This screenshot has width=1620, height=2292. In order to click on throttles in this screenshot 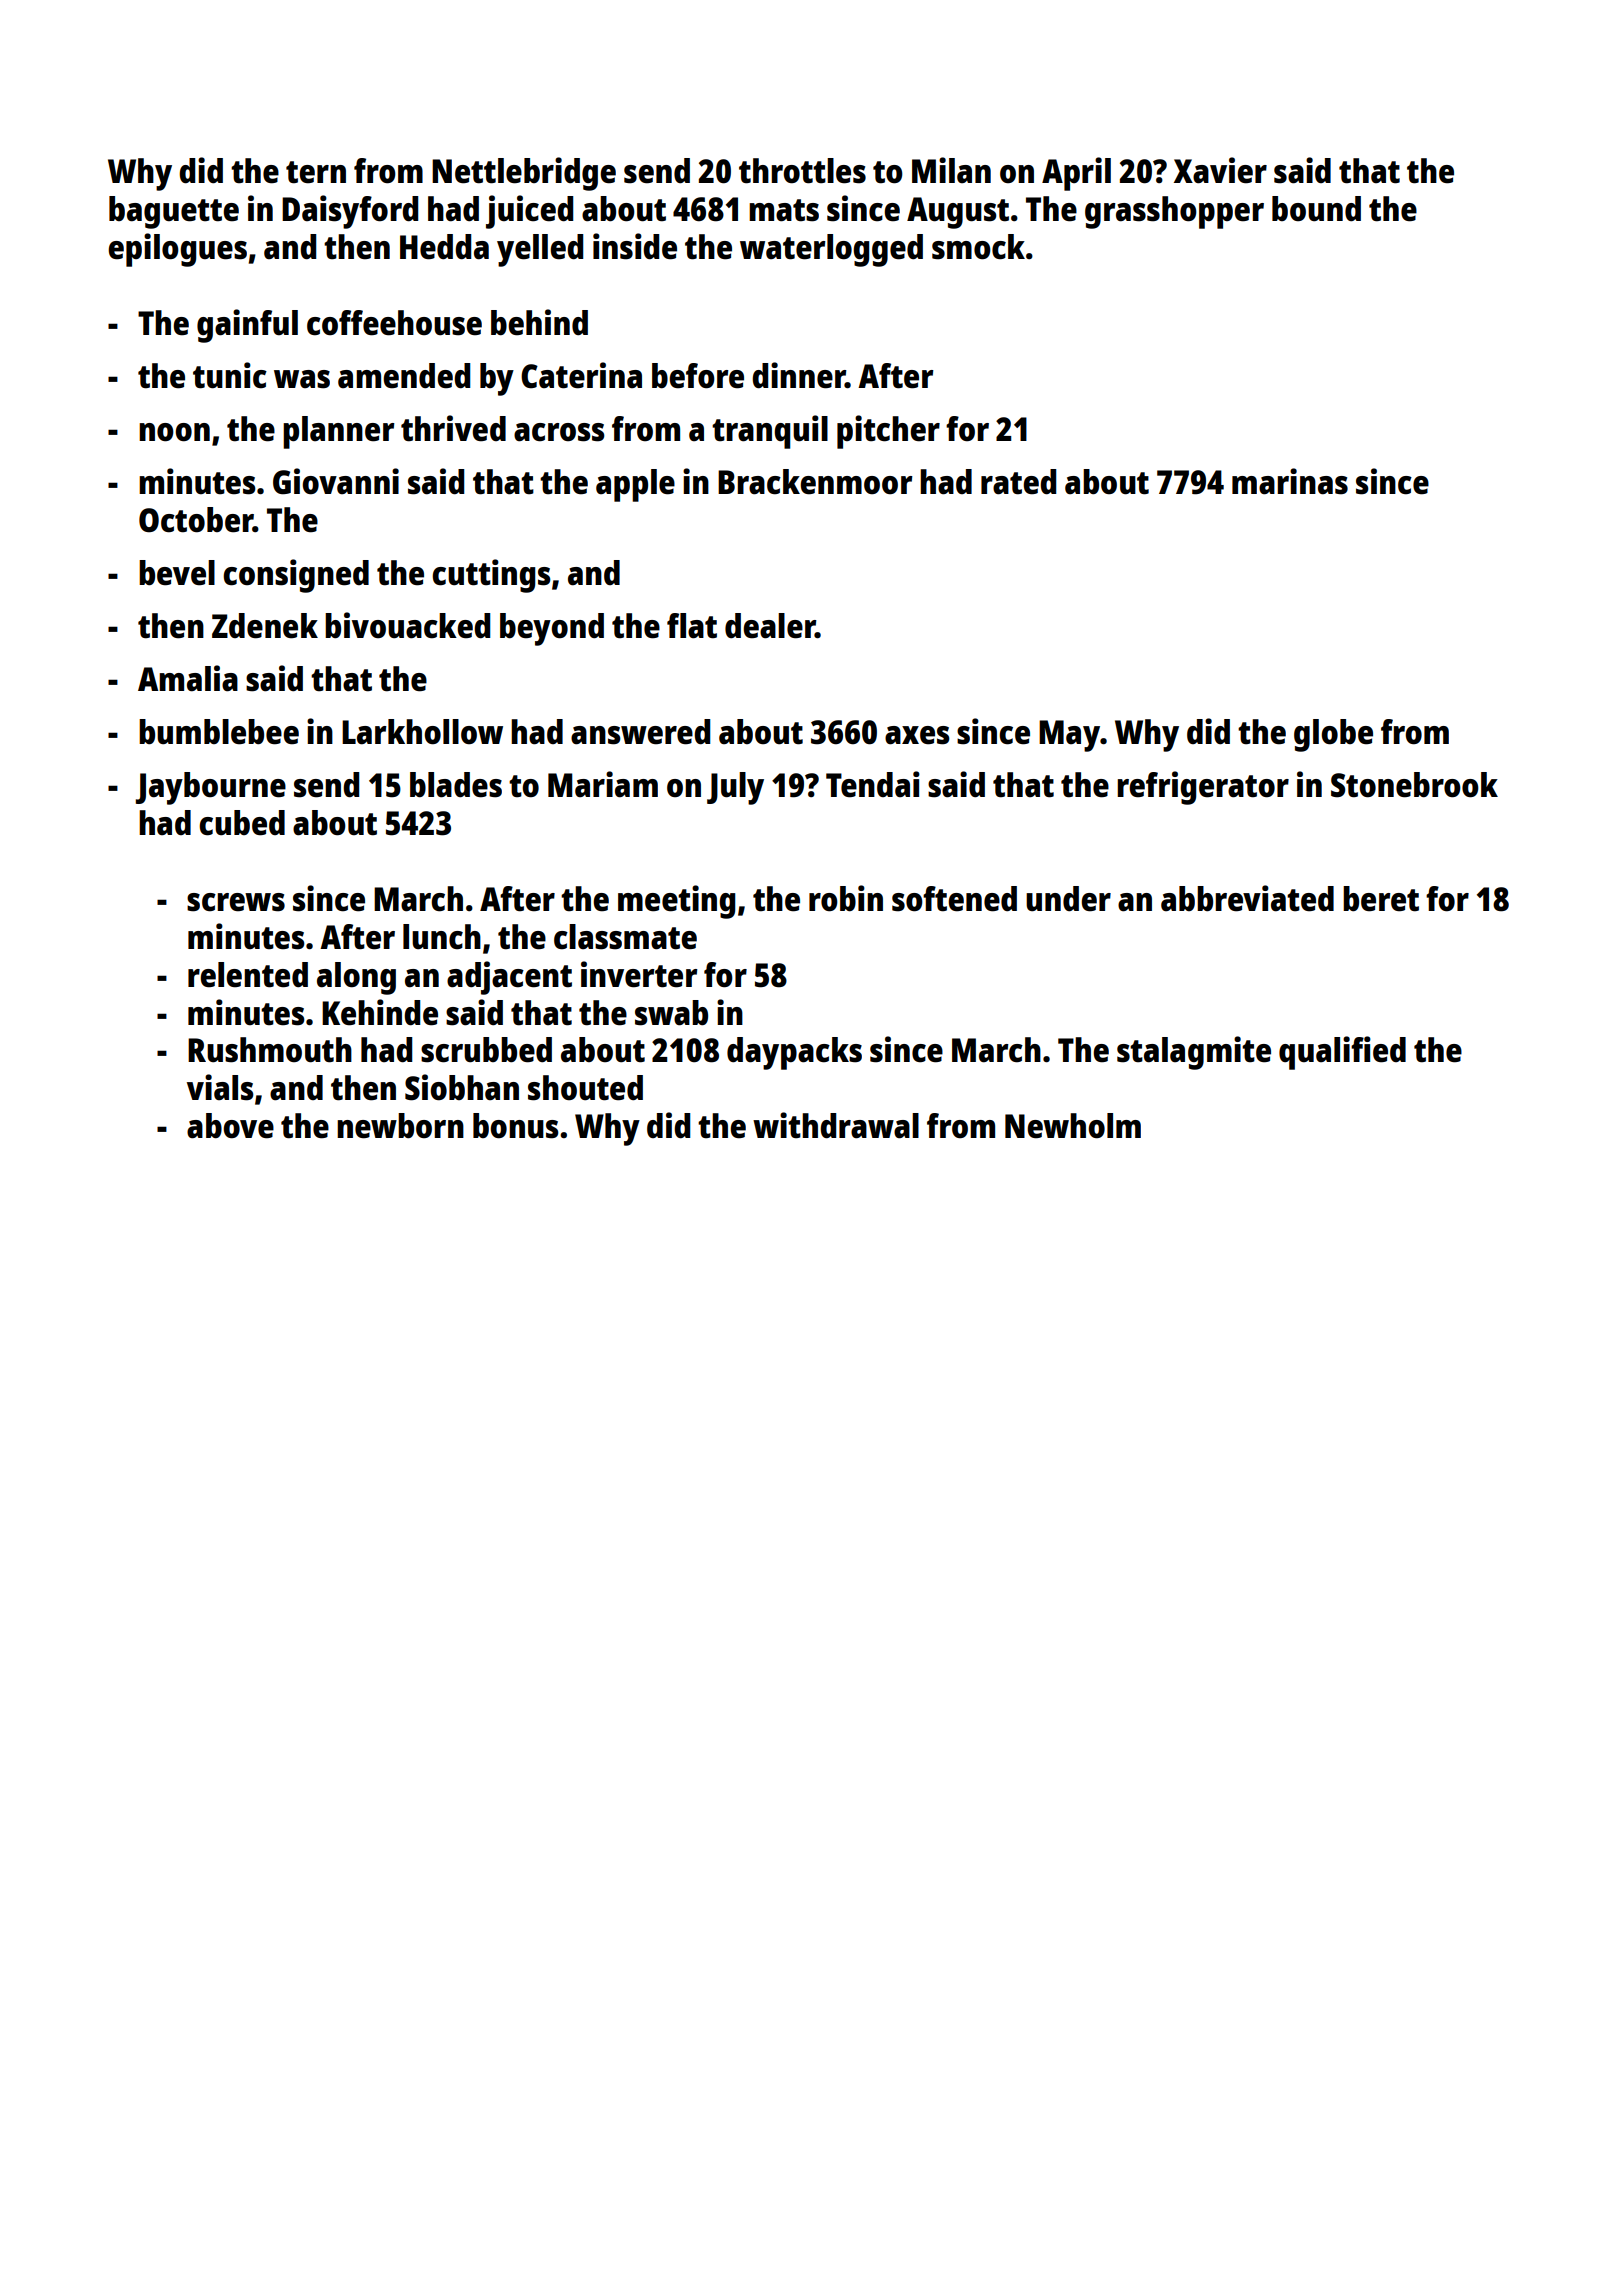, I will do `click(802, 171)`.
